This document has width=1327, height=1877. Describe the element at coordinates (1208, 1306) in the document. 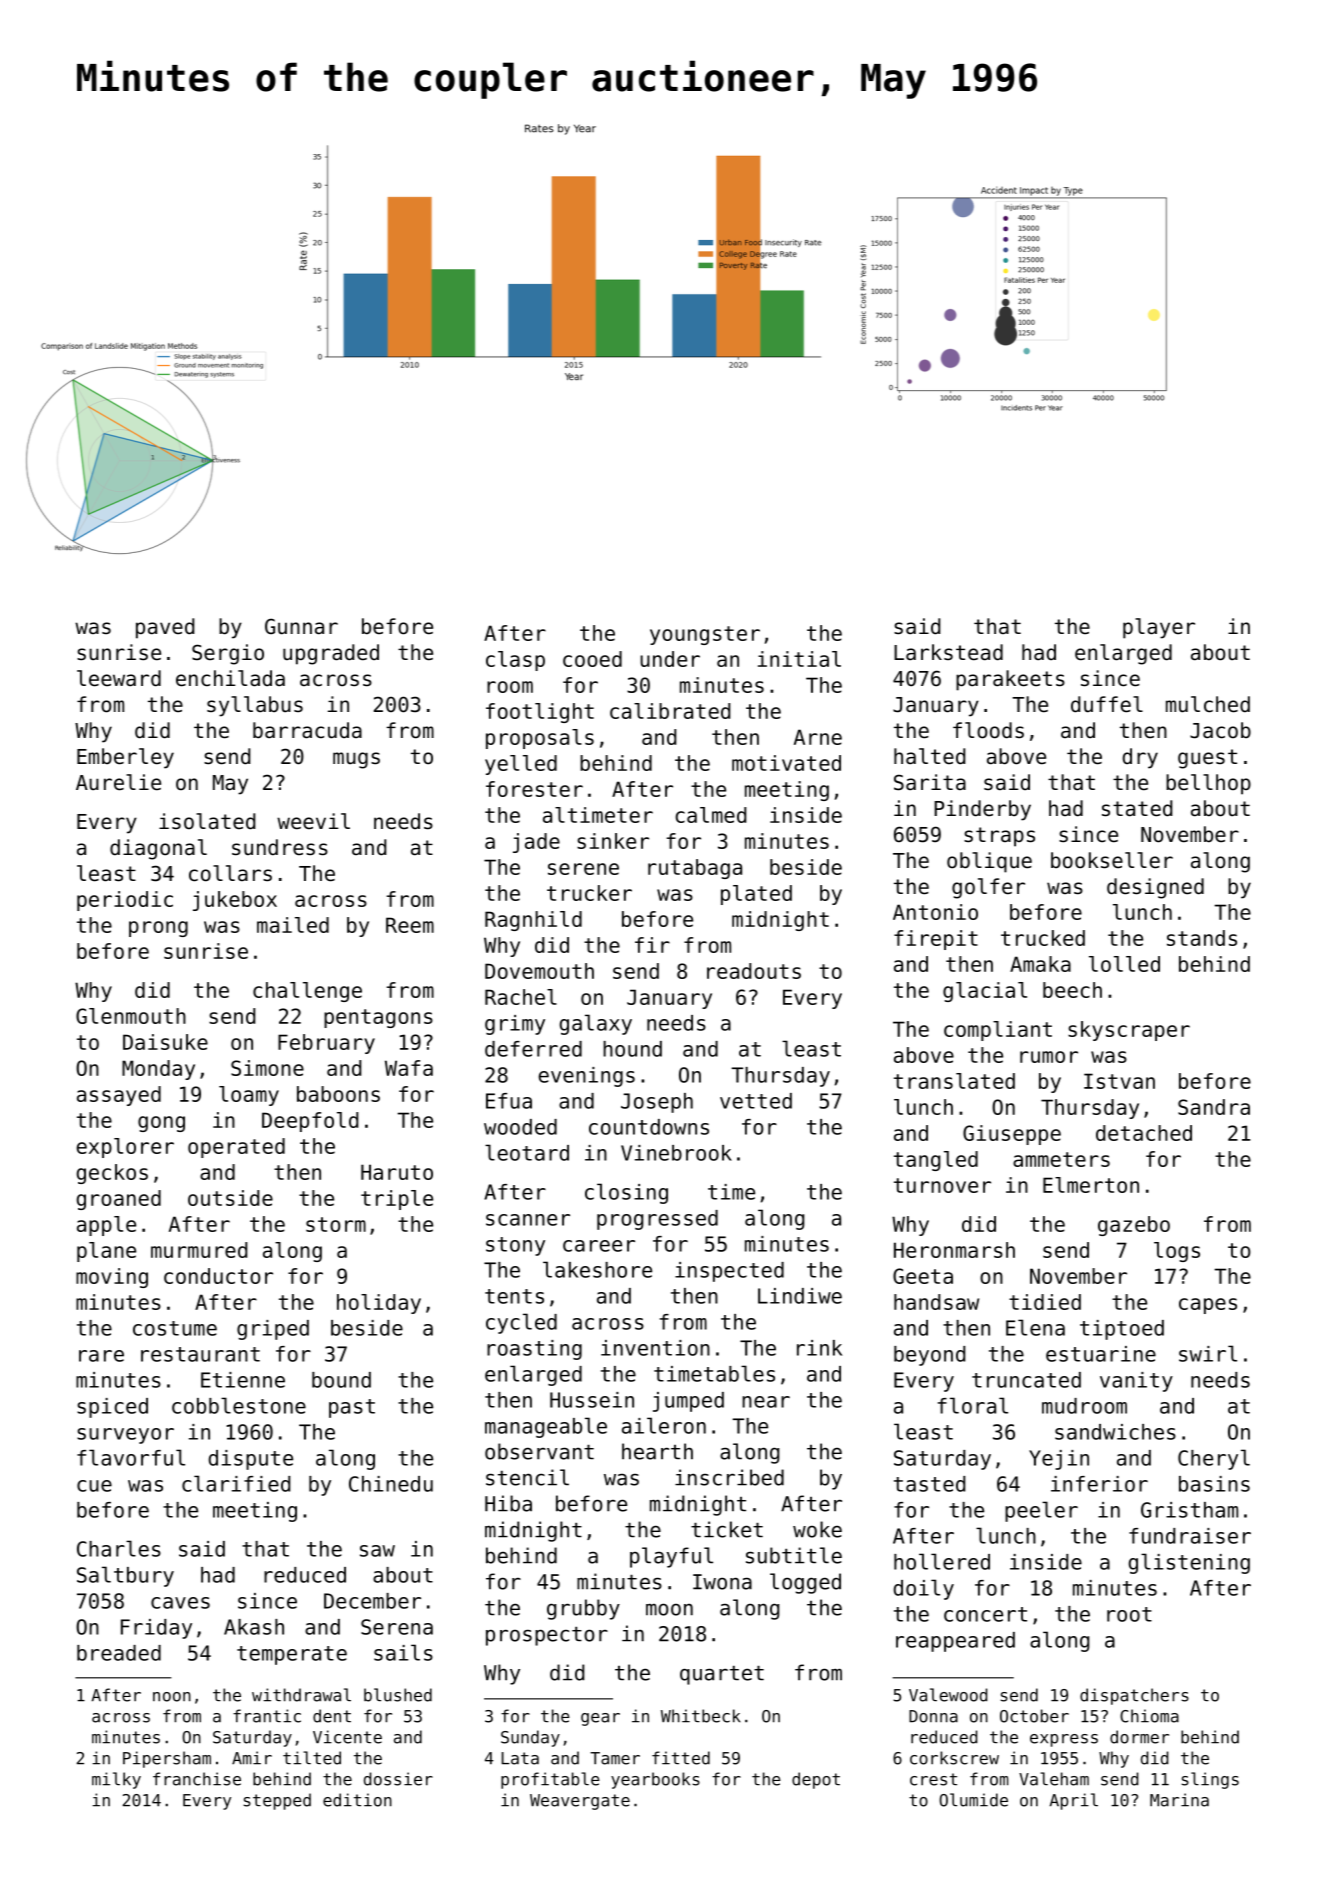

I see `capes` at that location.
